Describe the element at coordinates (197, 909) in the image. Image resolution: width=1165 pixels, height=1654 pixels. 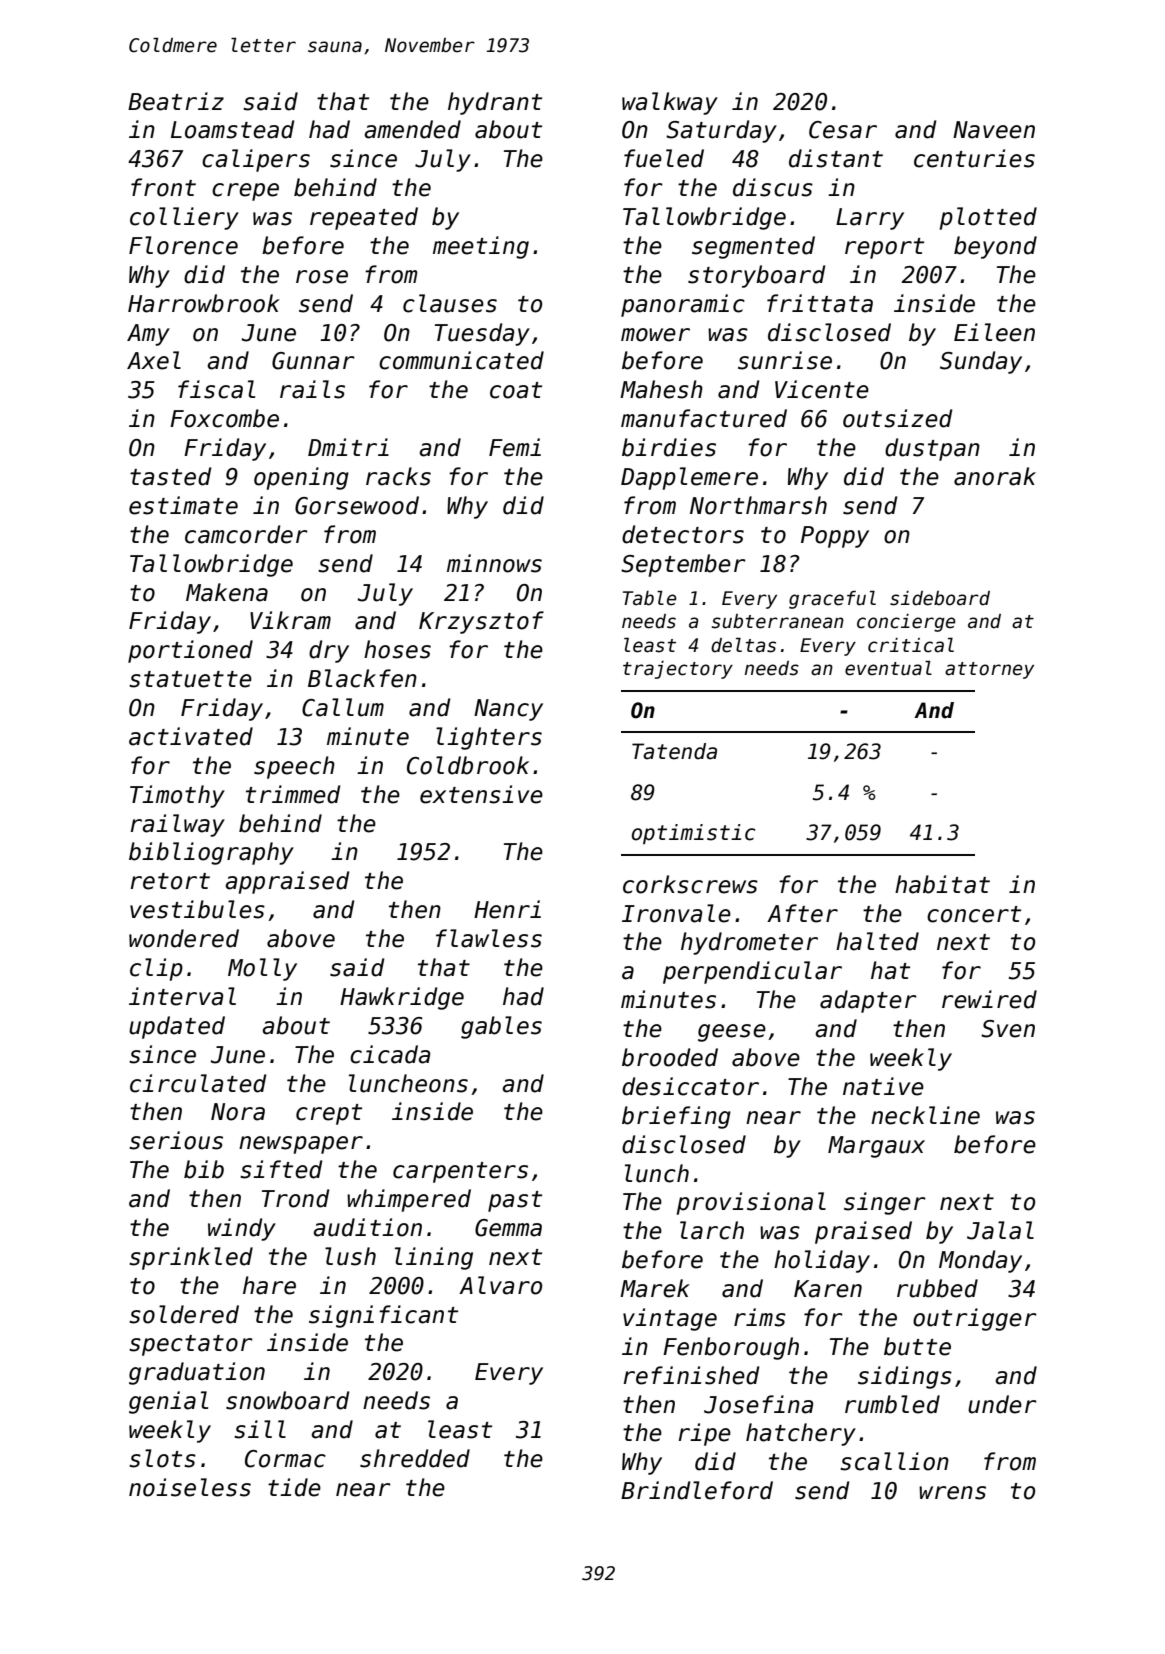
I see `vestibules` at that location.
